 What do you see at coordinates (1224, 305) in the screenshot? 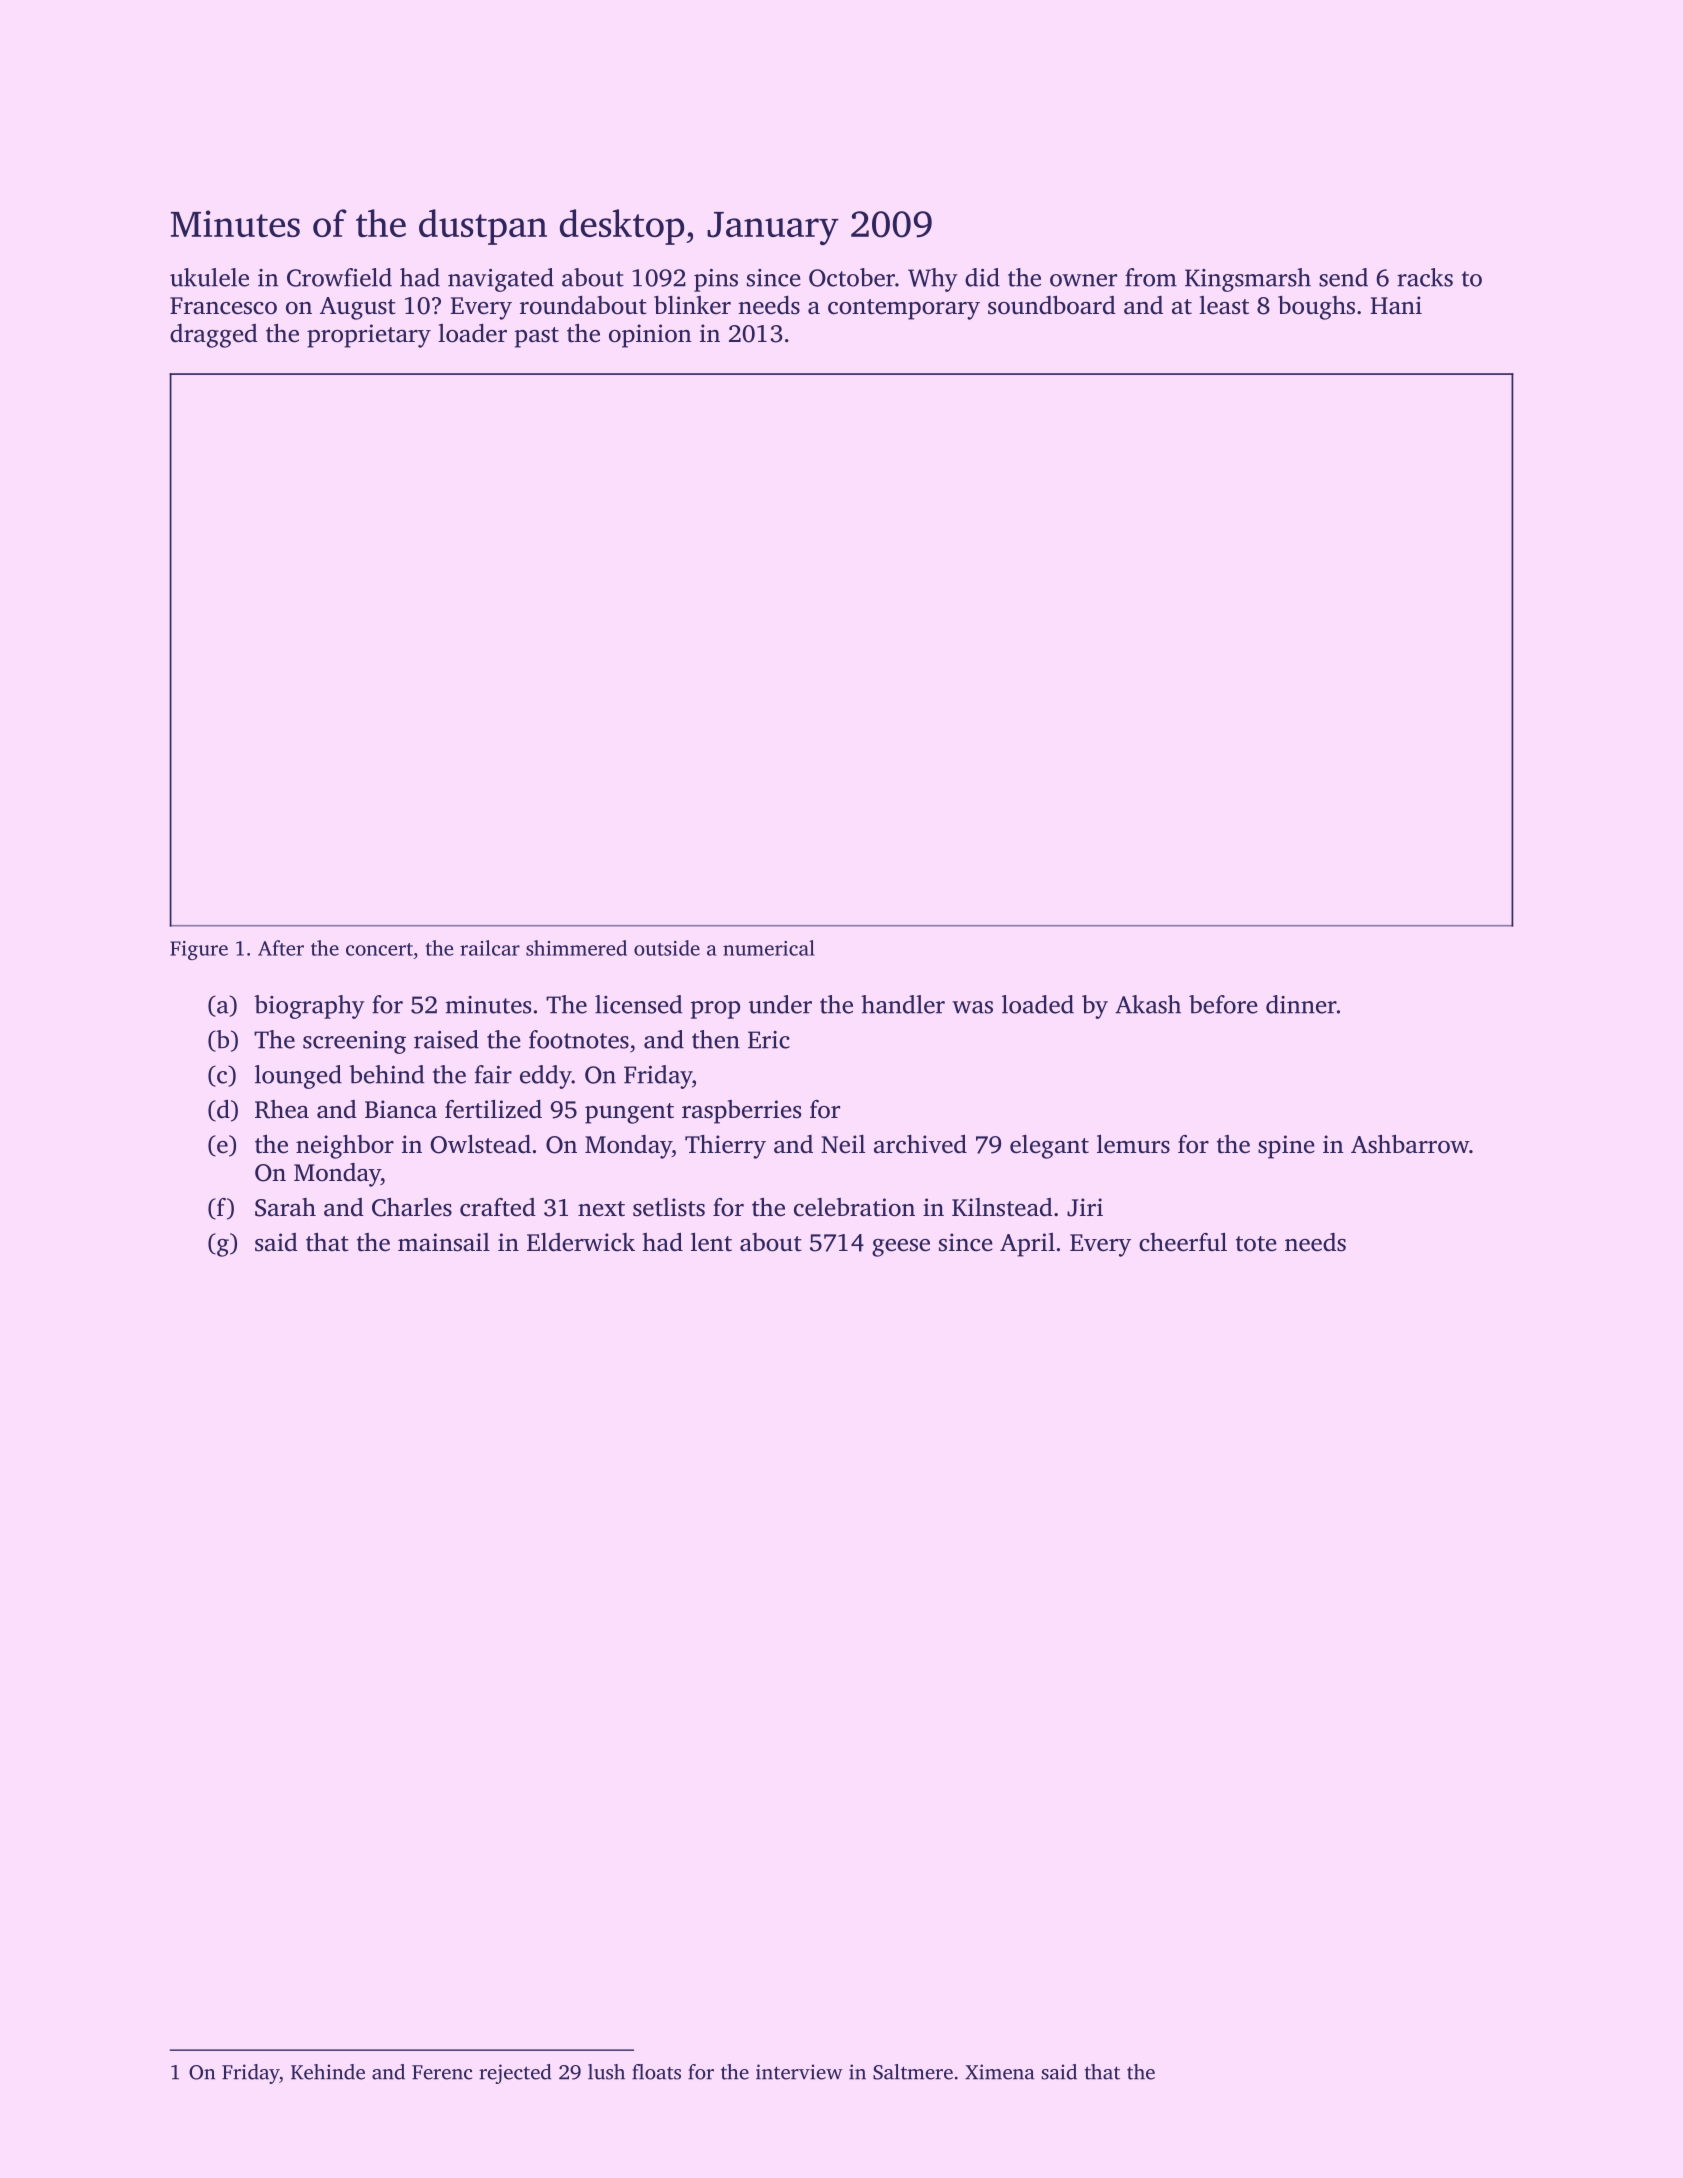
I see `least` at bounding box center [1224, 305].
